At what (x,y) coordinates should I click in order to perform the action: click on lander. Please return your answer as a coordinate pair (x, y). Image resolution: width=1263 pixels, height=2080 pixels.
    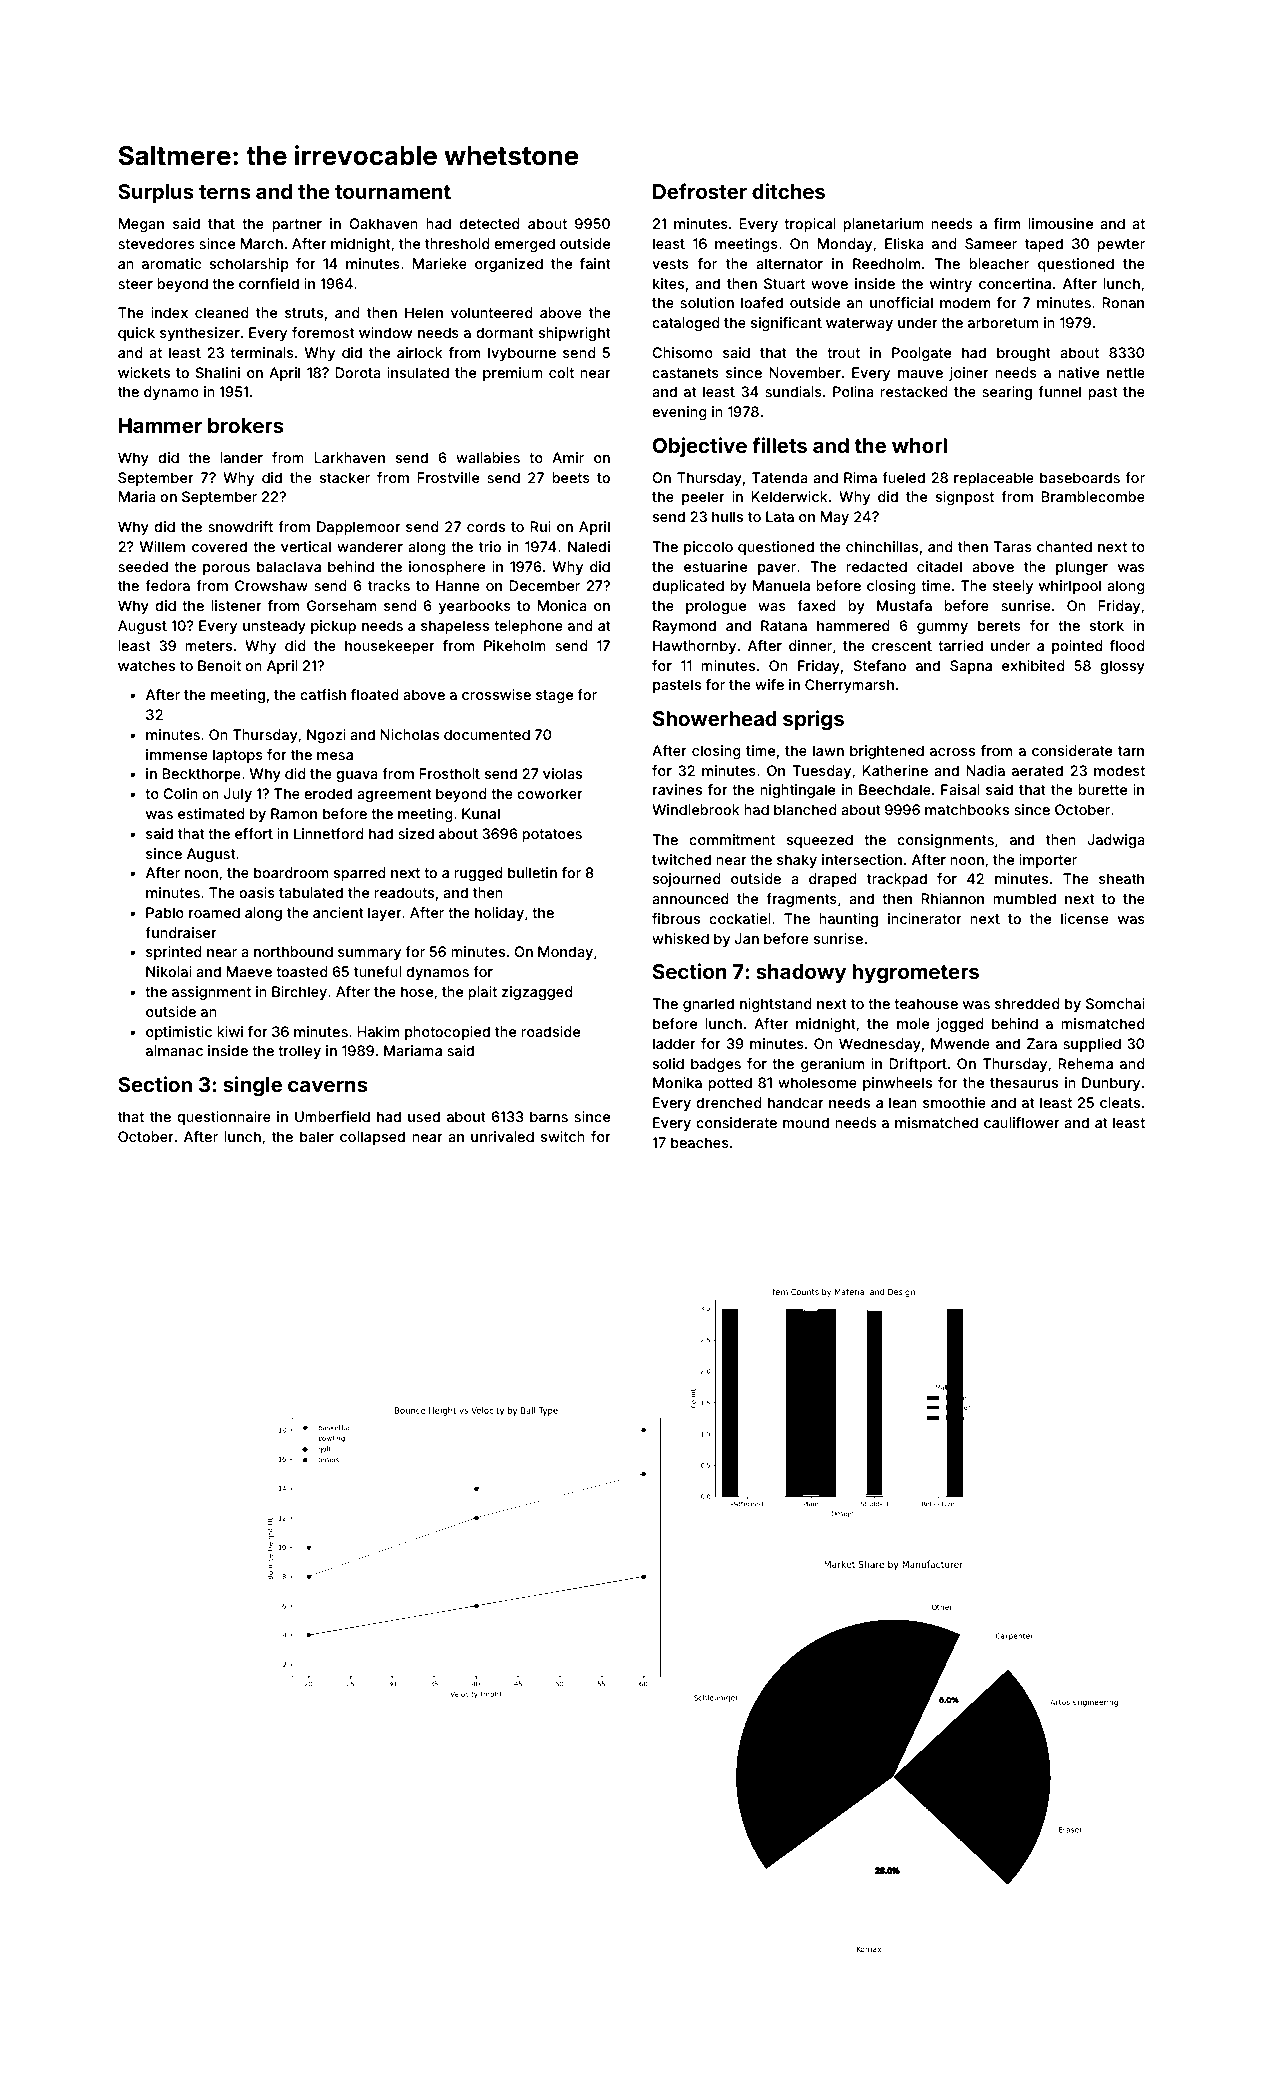
    Looking at the image, I should click on (241, 457).
